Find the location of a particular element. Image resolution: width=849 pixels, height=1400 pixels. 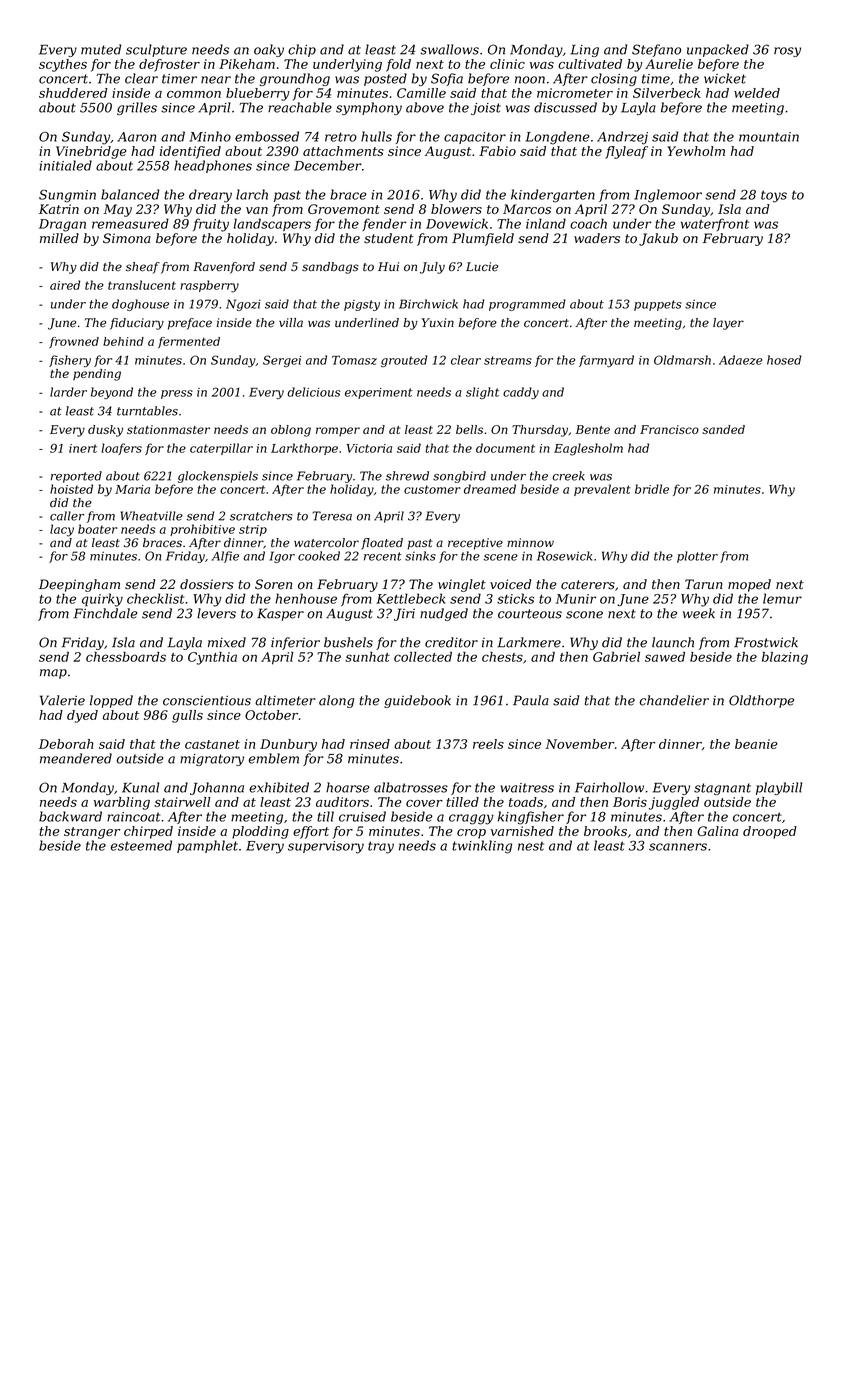

supervisory is located at coordinates (326, 847).
